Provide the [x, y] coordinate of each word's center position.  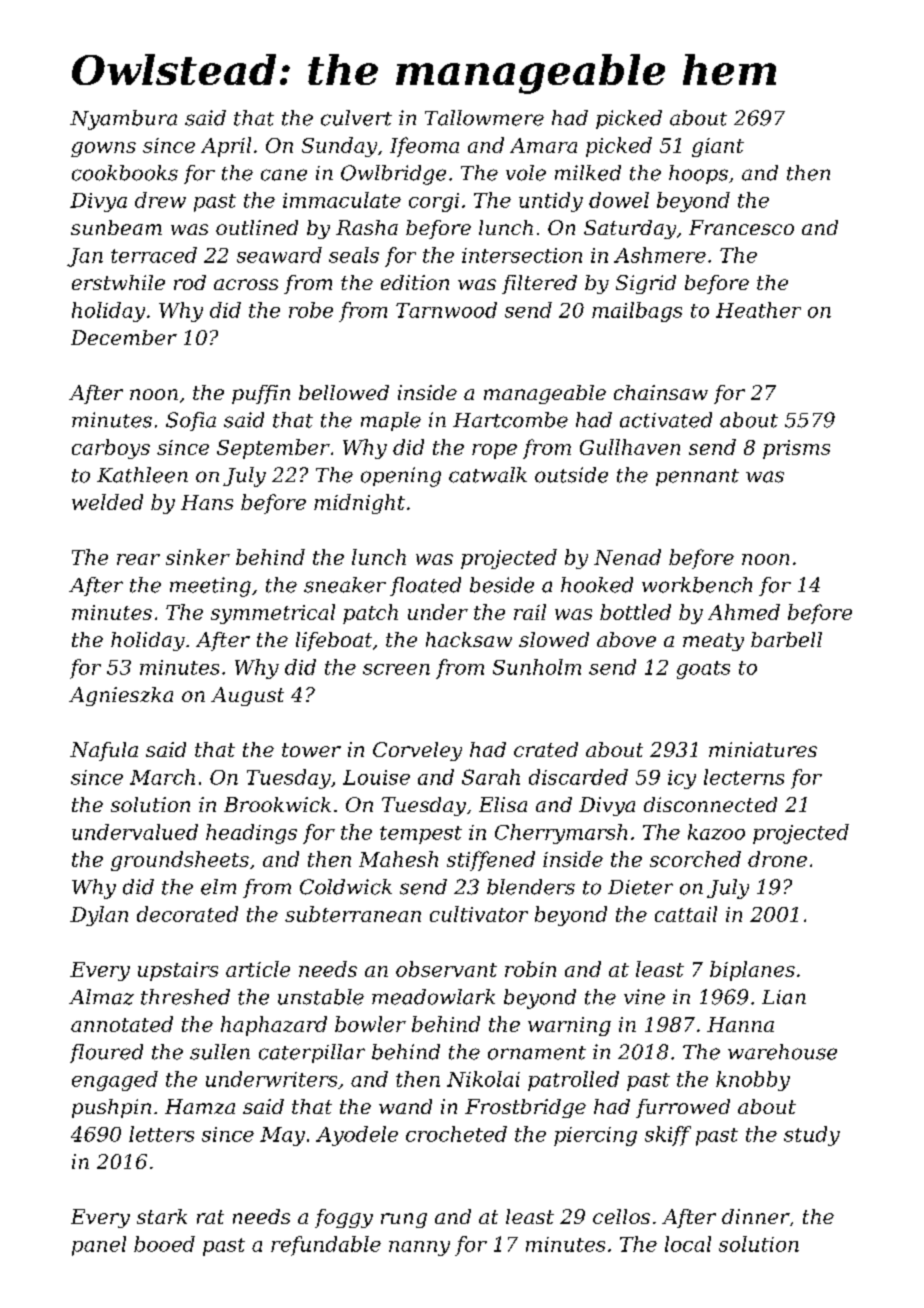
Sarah [491, 777]
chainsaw [661, 392]
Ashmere [660, 255]
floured [106, 1053]
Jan [85, 257]
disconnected [710, 804]
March [162, 777]
